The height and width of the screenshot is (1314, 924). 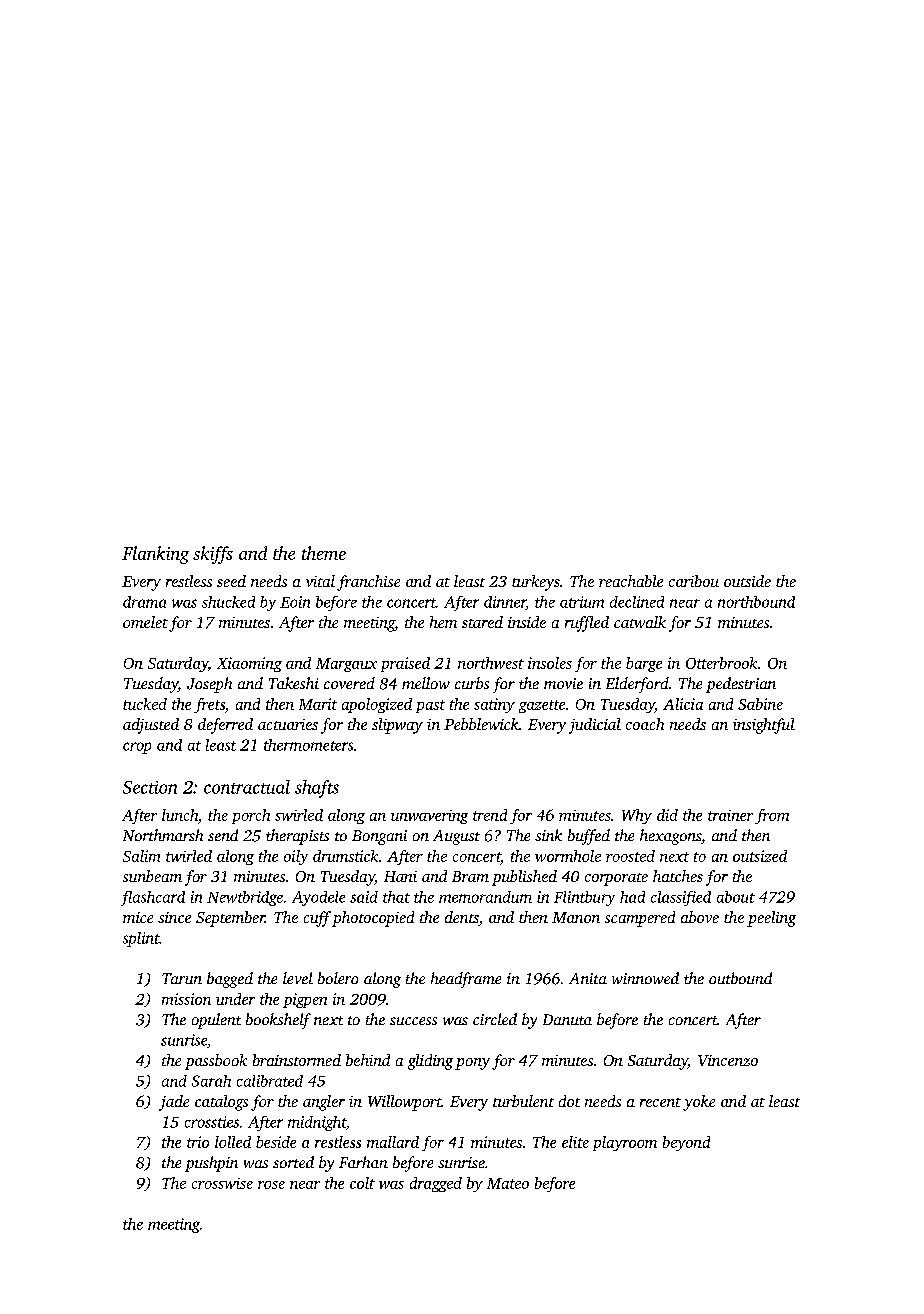 I want to click on northbound, so click(x=756, y=602).
